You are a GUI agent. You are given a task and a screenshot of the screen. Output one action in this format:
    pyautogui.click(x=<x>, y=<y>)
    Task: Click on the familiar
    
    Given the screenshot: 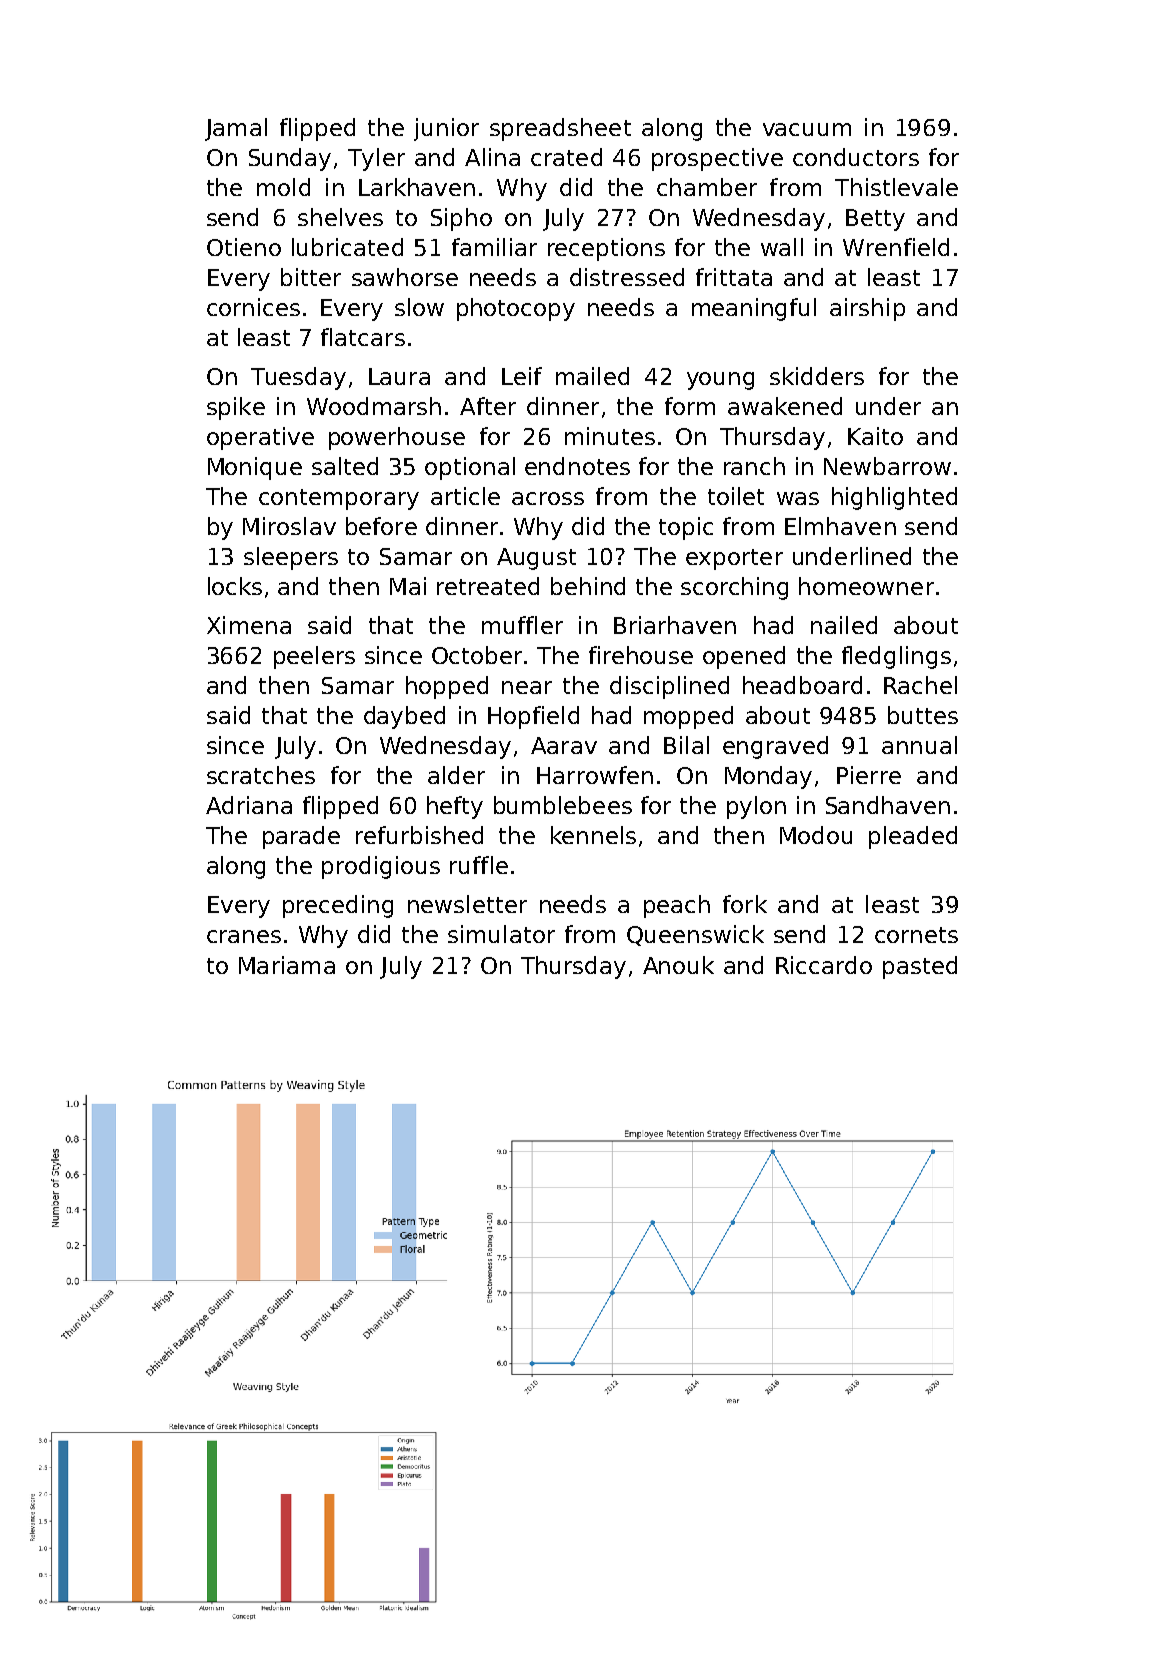 What is the action you would take?
    pyautogui.click(x=494, y=247)
